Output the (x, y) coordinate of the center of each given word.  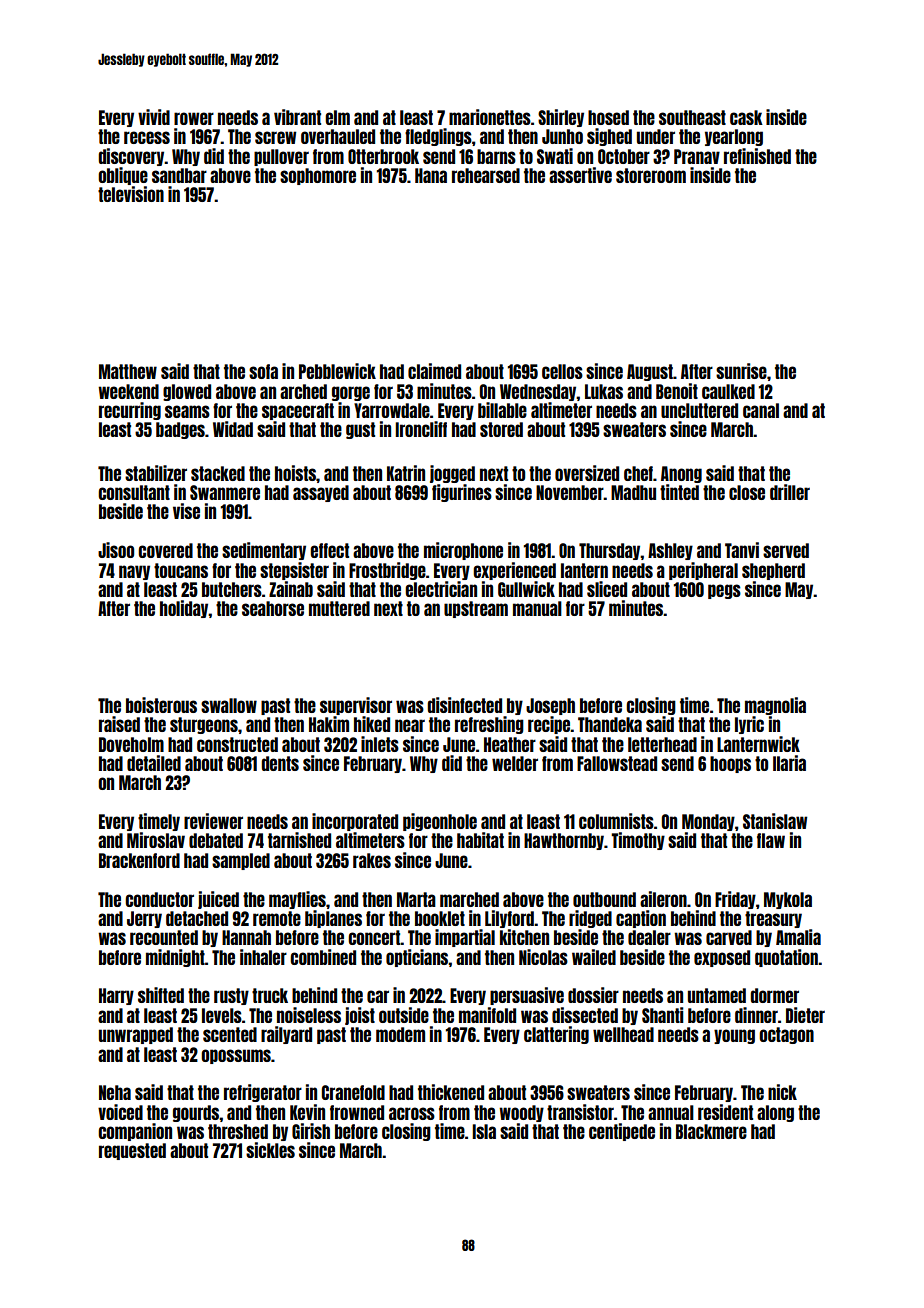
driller (790, 492)
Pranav (697, 156)
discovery (131, 157)
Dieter (805, 1015)
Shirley (561, 118)
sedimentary (264, 551)
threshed (238, 1131)
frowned (357, 1112)
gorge (351, 393)
